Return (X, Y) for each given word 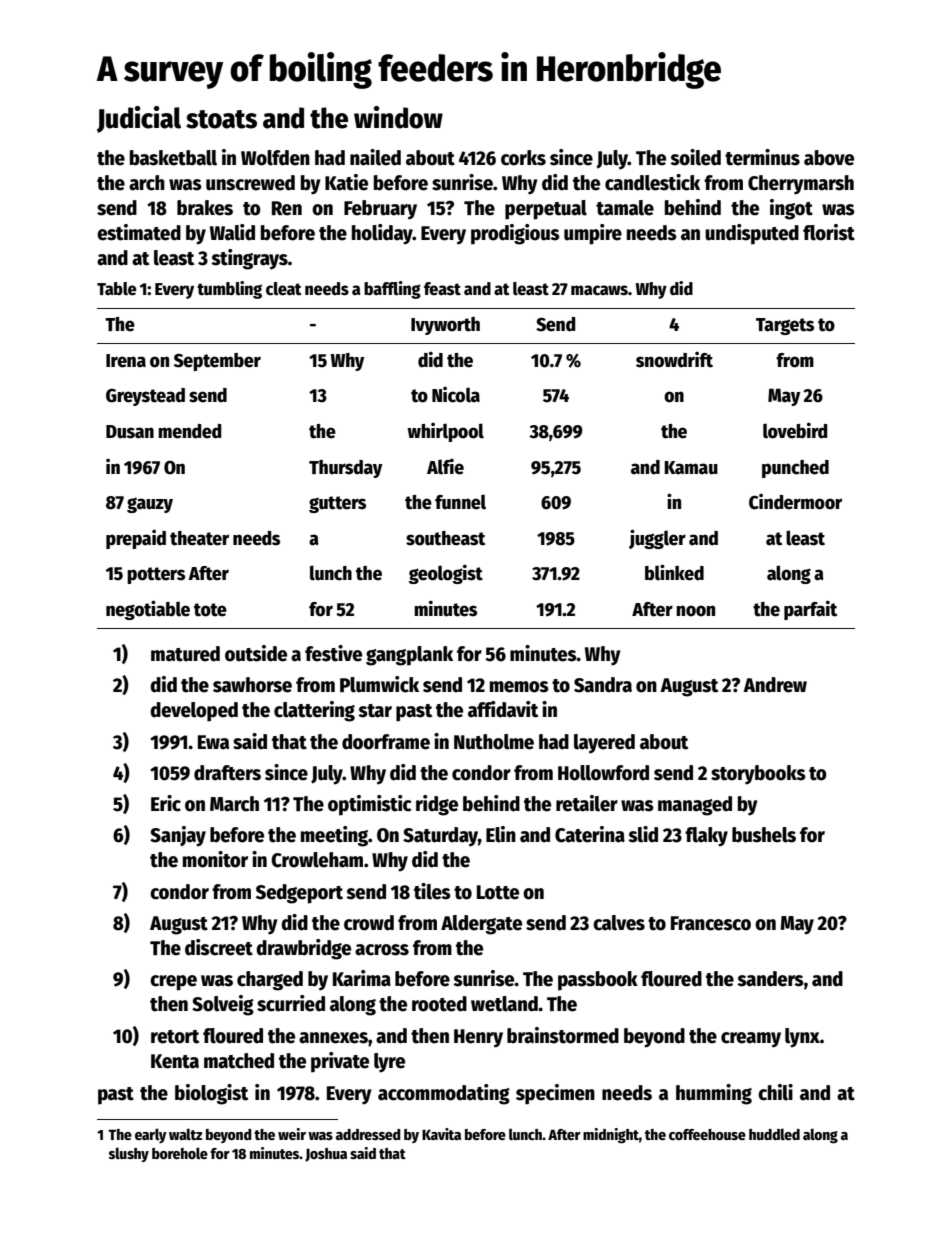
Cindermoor (795, 502)
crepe (173, 983)
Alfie (445, 466)
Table (117, 289)
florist (829, 232)
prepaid (136, 539)
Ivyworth (445, 326)
